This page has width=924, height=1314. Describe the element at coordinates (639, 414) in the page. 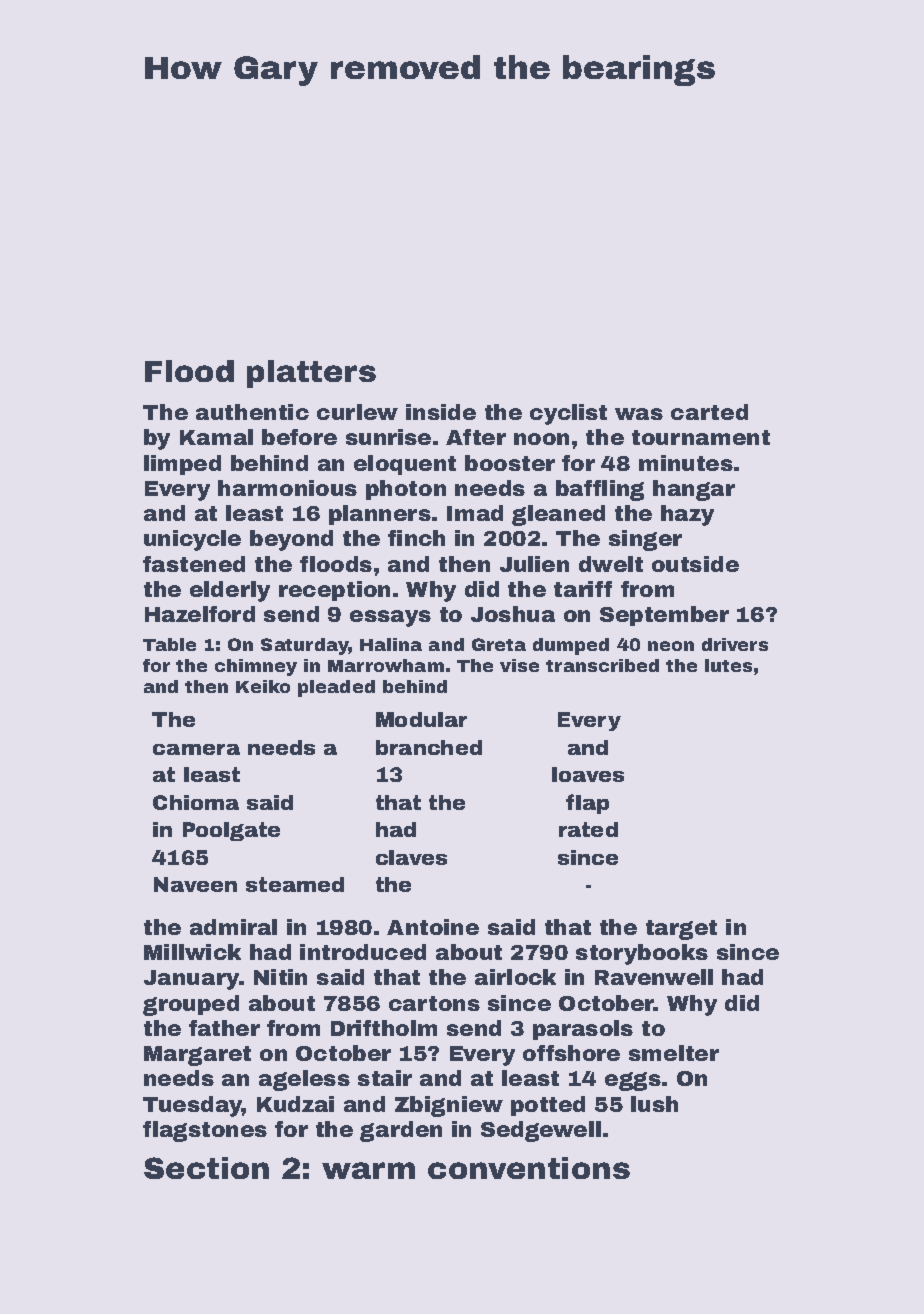

I see `was` at that location.
